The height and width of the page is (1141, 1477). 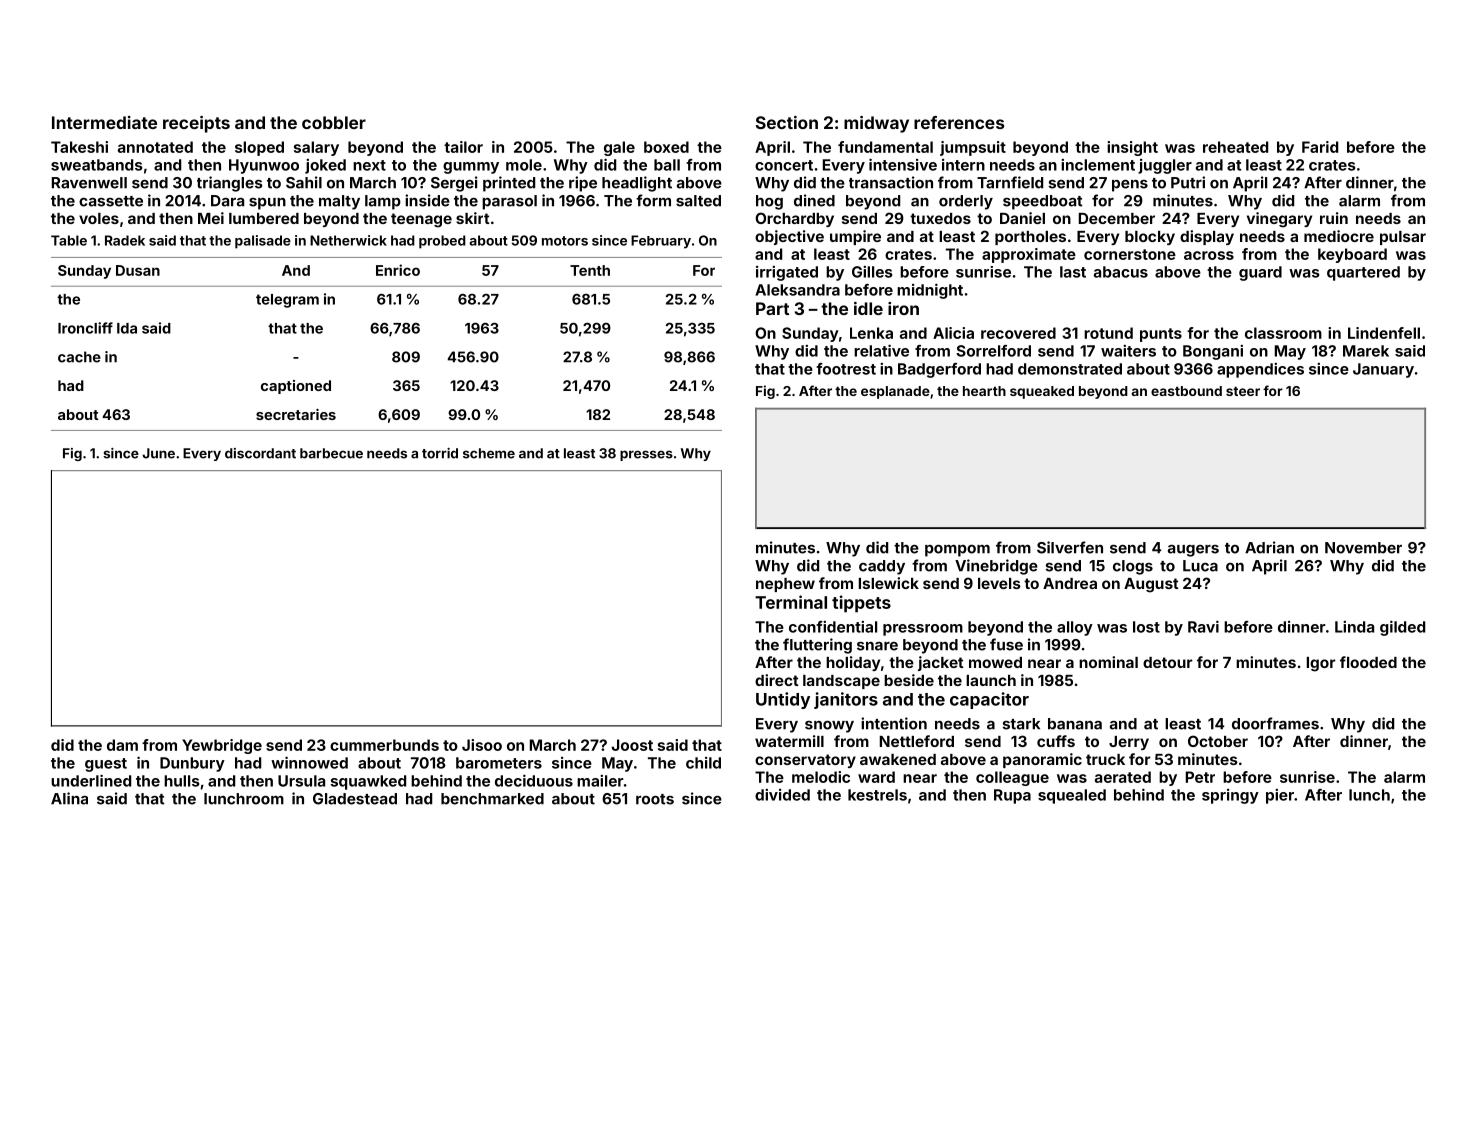 I want to click on gilded, so click(x=1402, y=628).
